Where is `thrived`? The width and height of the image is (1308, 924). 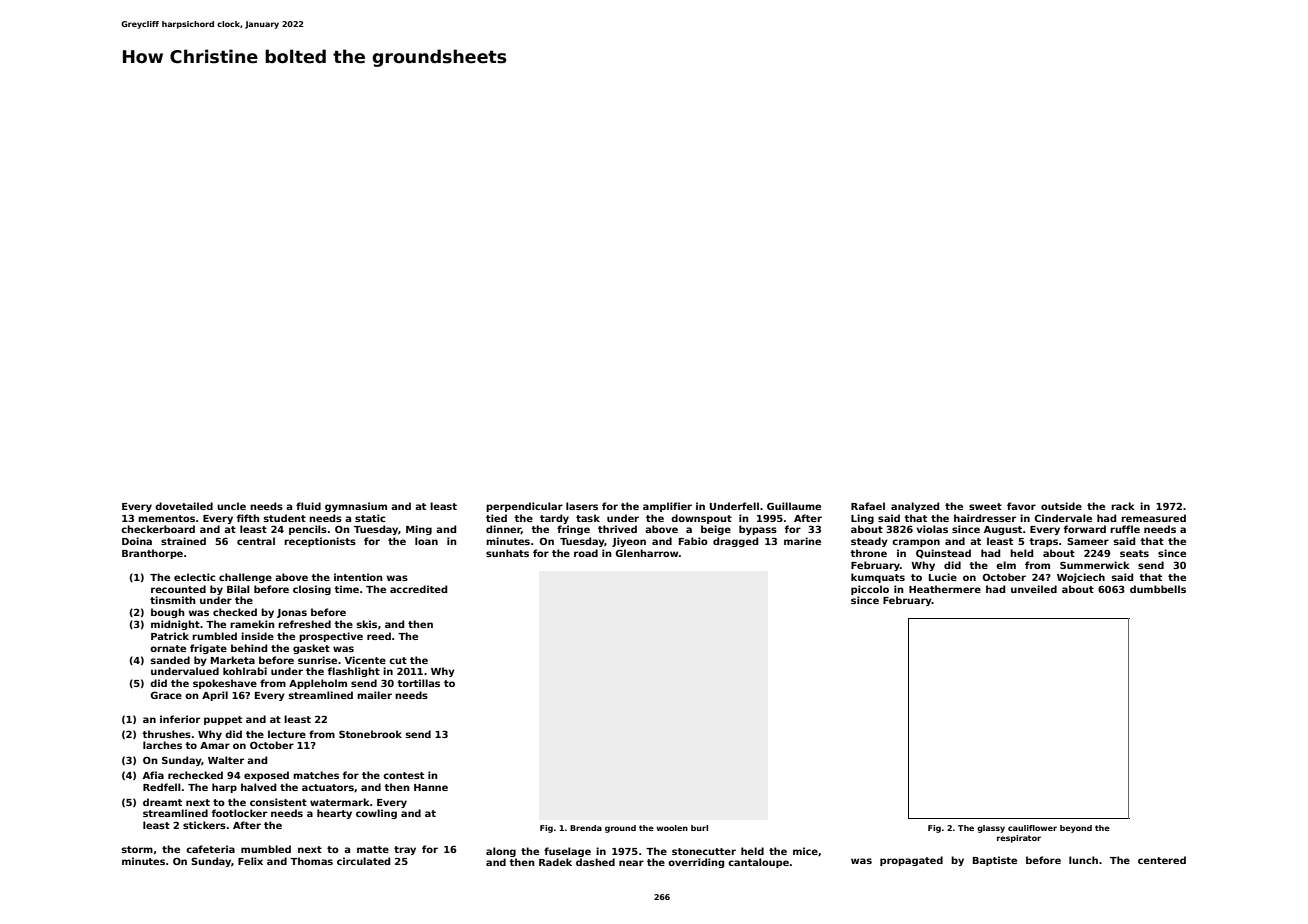 thrived is located at coordinates (617, 529).
